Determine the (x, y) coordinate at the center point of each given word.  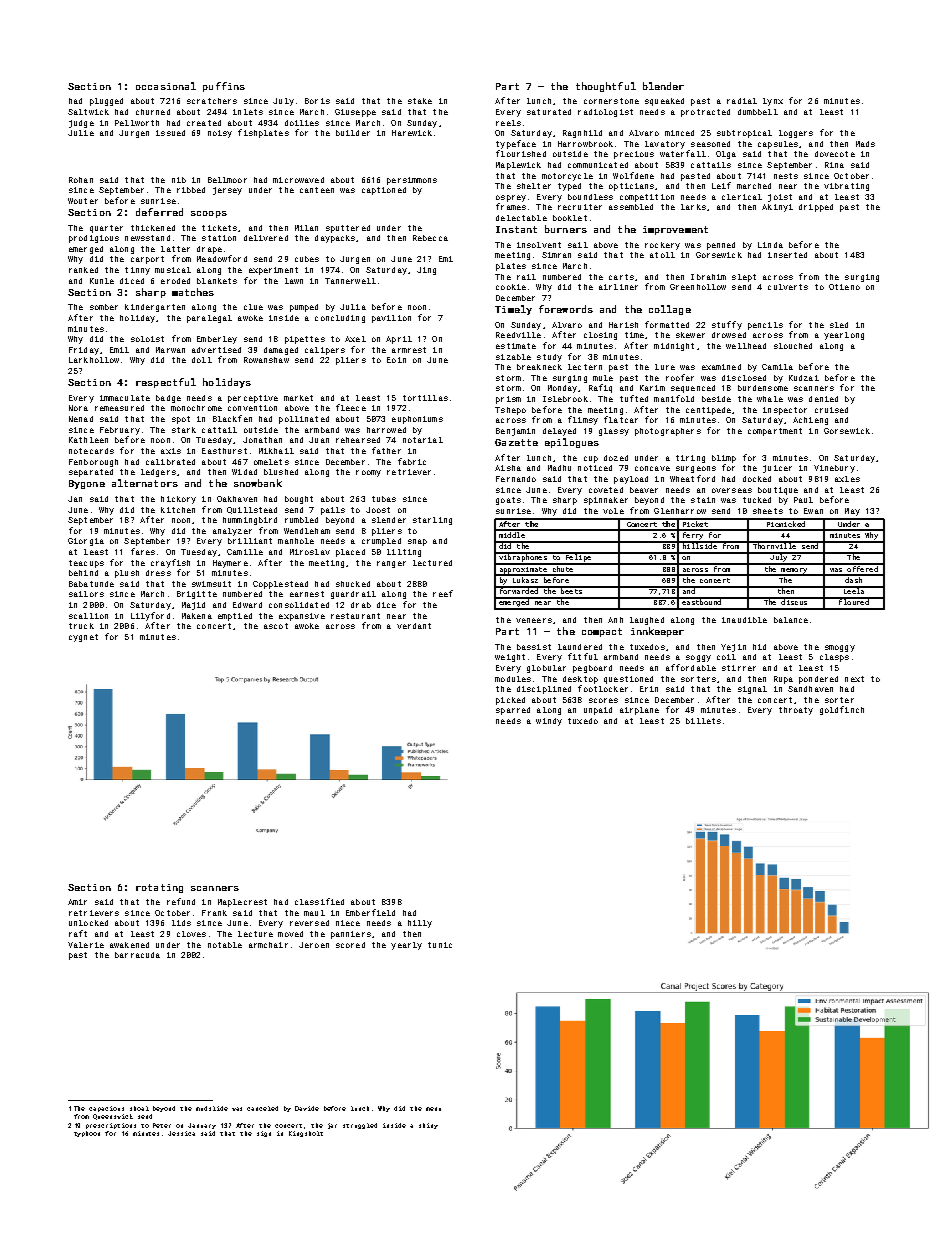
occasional (166, 86)
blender (663, 86)
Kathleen (88, 440)
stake (420, 101)
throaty (796, 711)
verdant (414, 626)
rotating (159, 888)
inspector (785, 411)
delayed (559, 432)
